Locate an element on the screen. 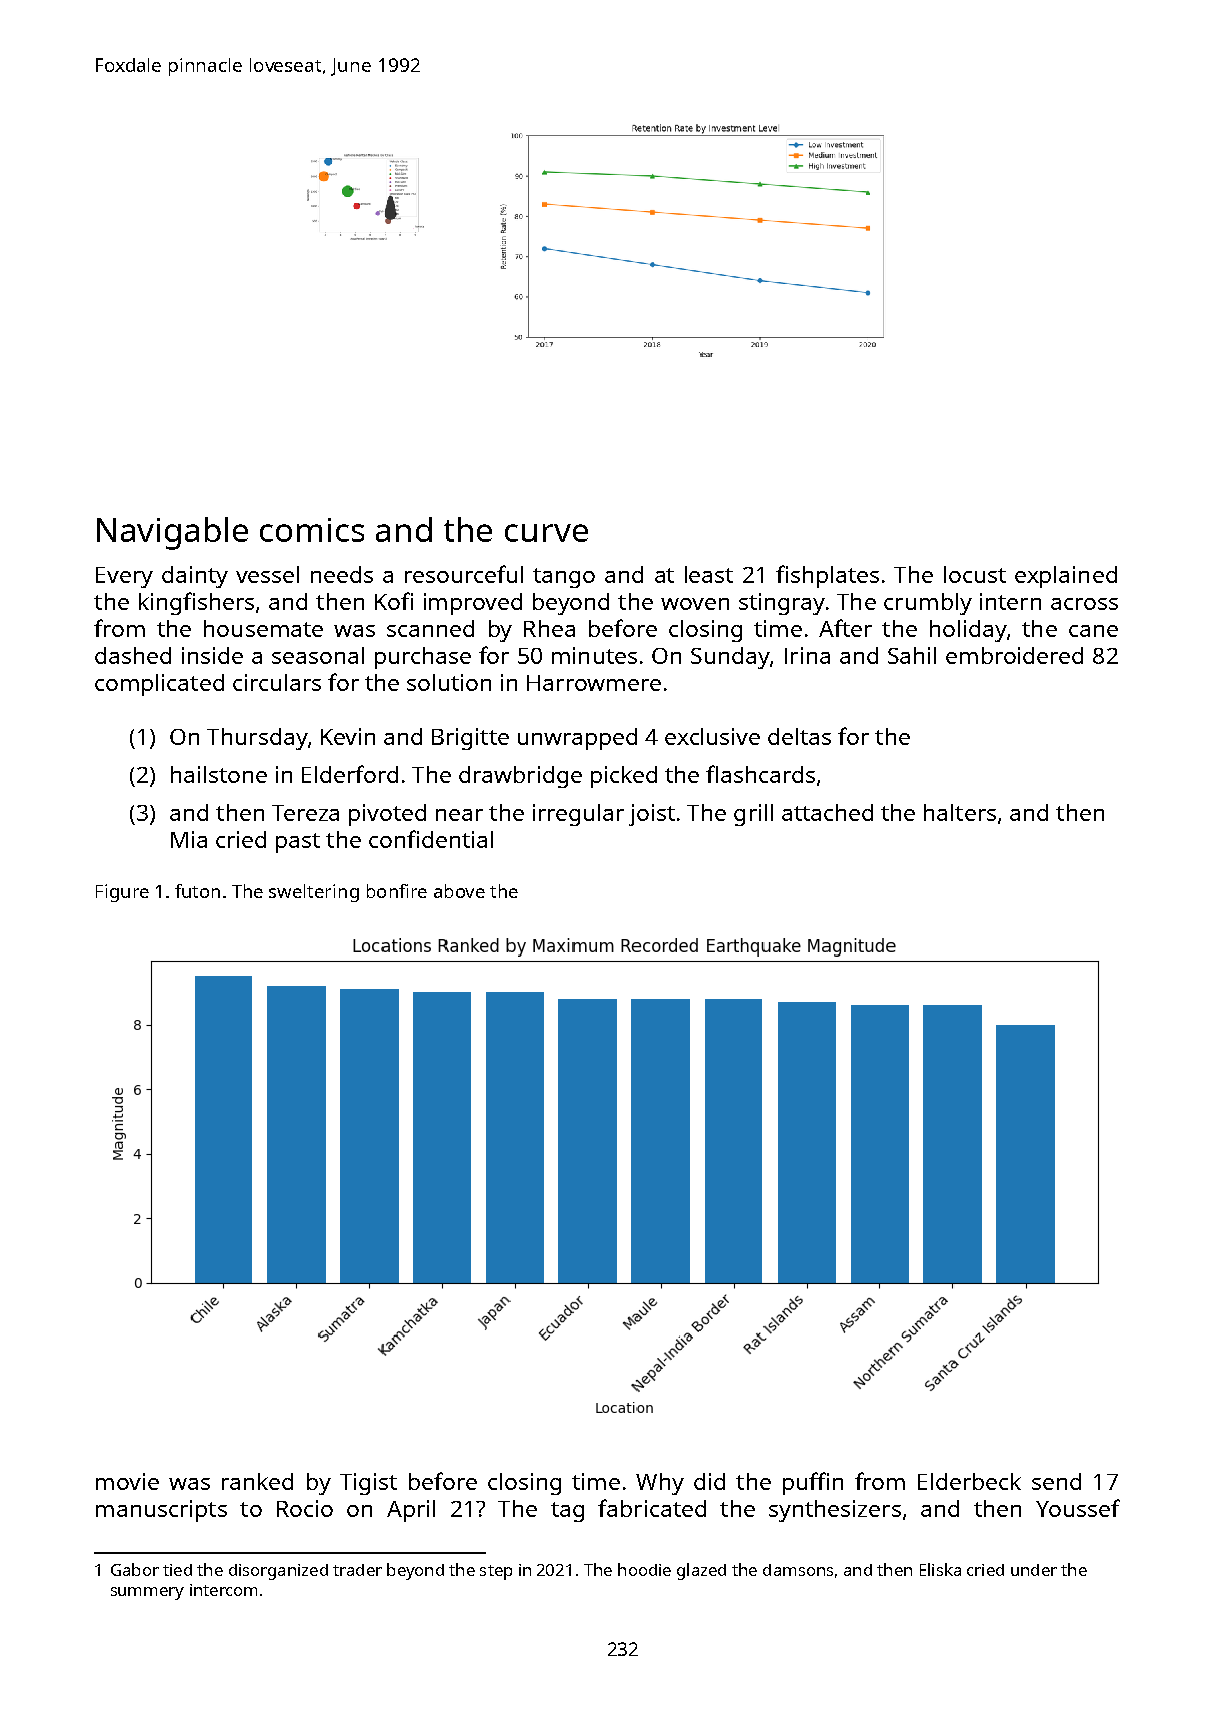 The height and width of the screenshot is (1716, 1213). attached is located at coordinates (827, 812).
